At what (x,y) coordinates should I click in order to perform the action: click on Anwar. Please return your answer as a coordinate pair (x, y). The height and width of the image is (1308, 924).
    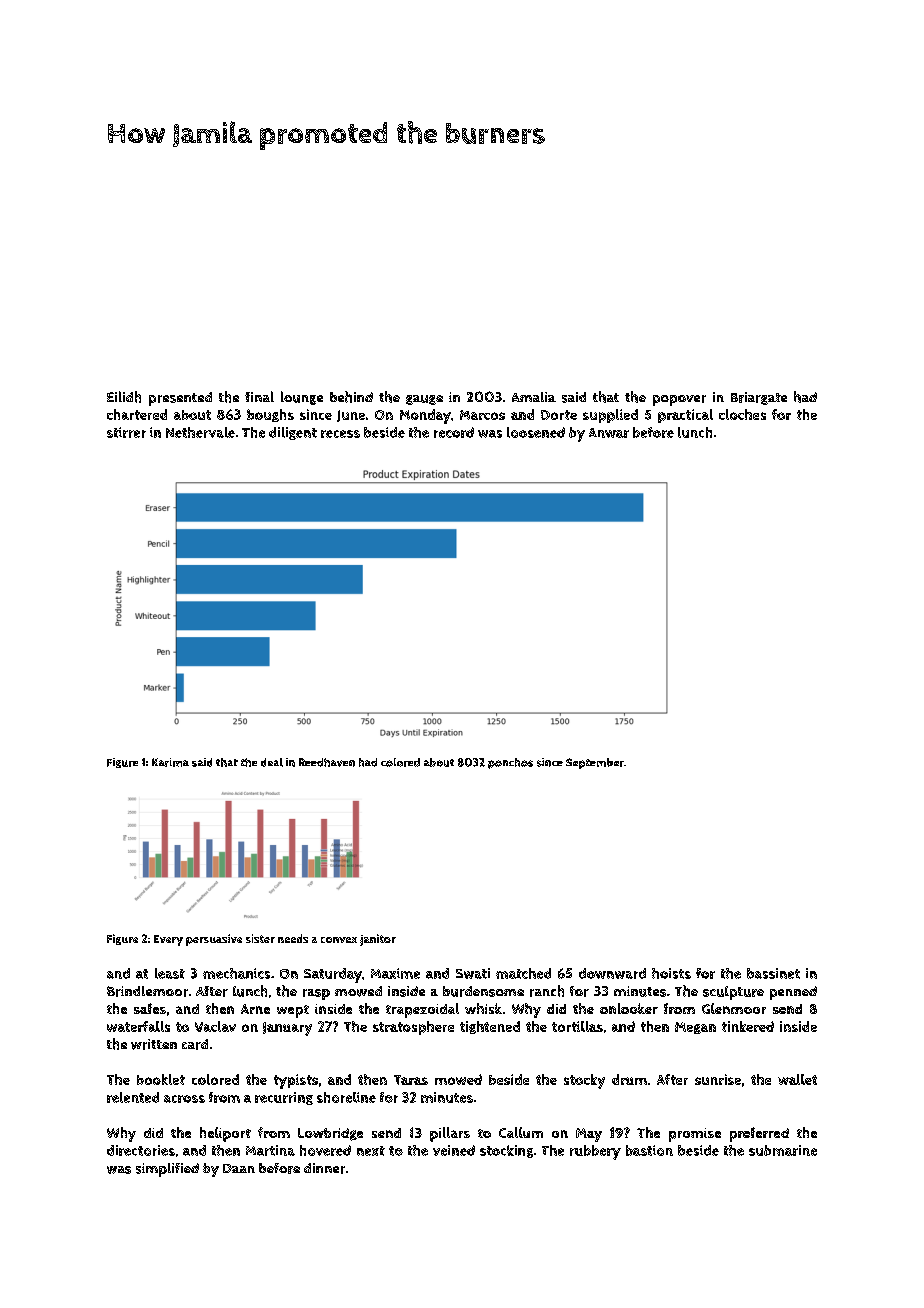
    Looking at the image, I should click on (609, 433).
